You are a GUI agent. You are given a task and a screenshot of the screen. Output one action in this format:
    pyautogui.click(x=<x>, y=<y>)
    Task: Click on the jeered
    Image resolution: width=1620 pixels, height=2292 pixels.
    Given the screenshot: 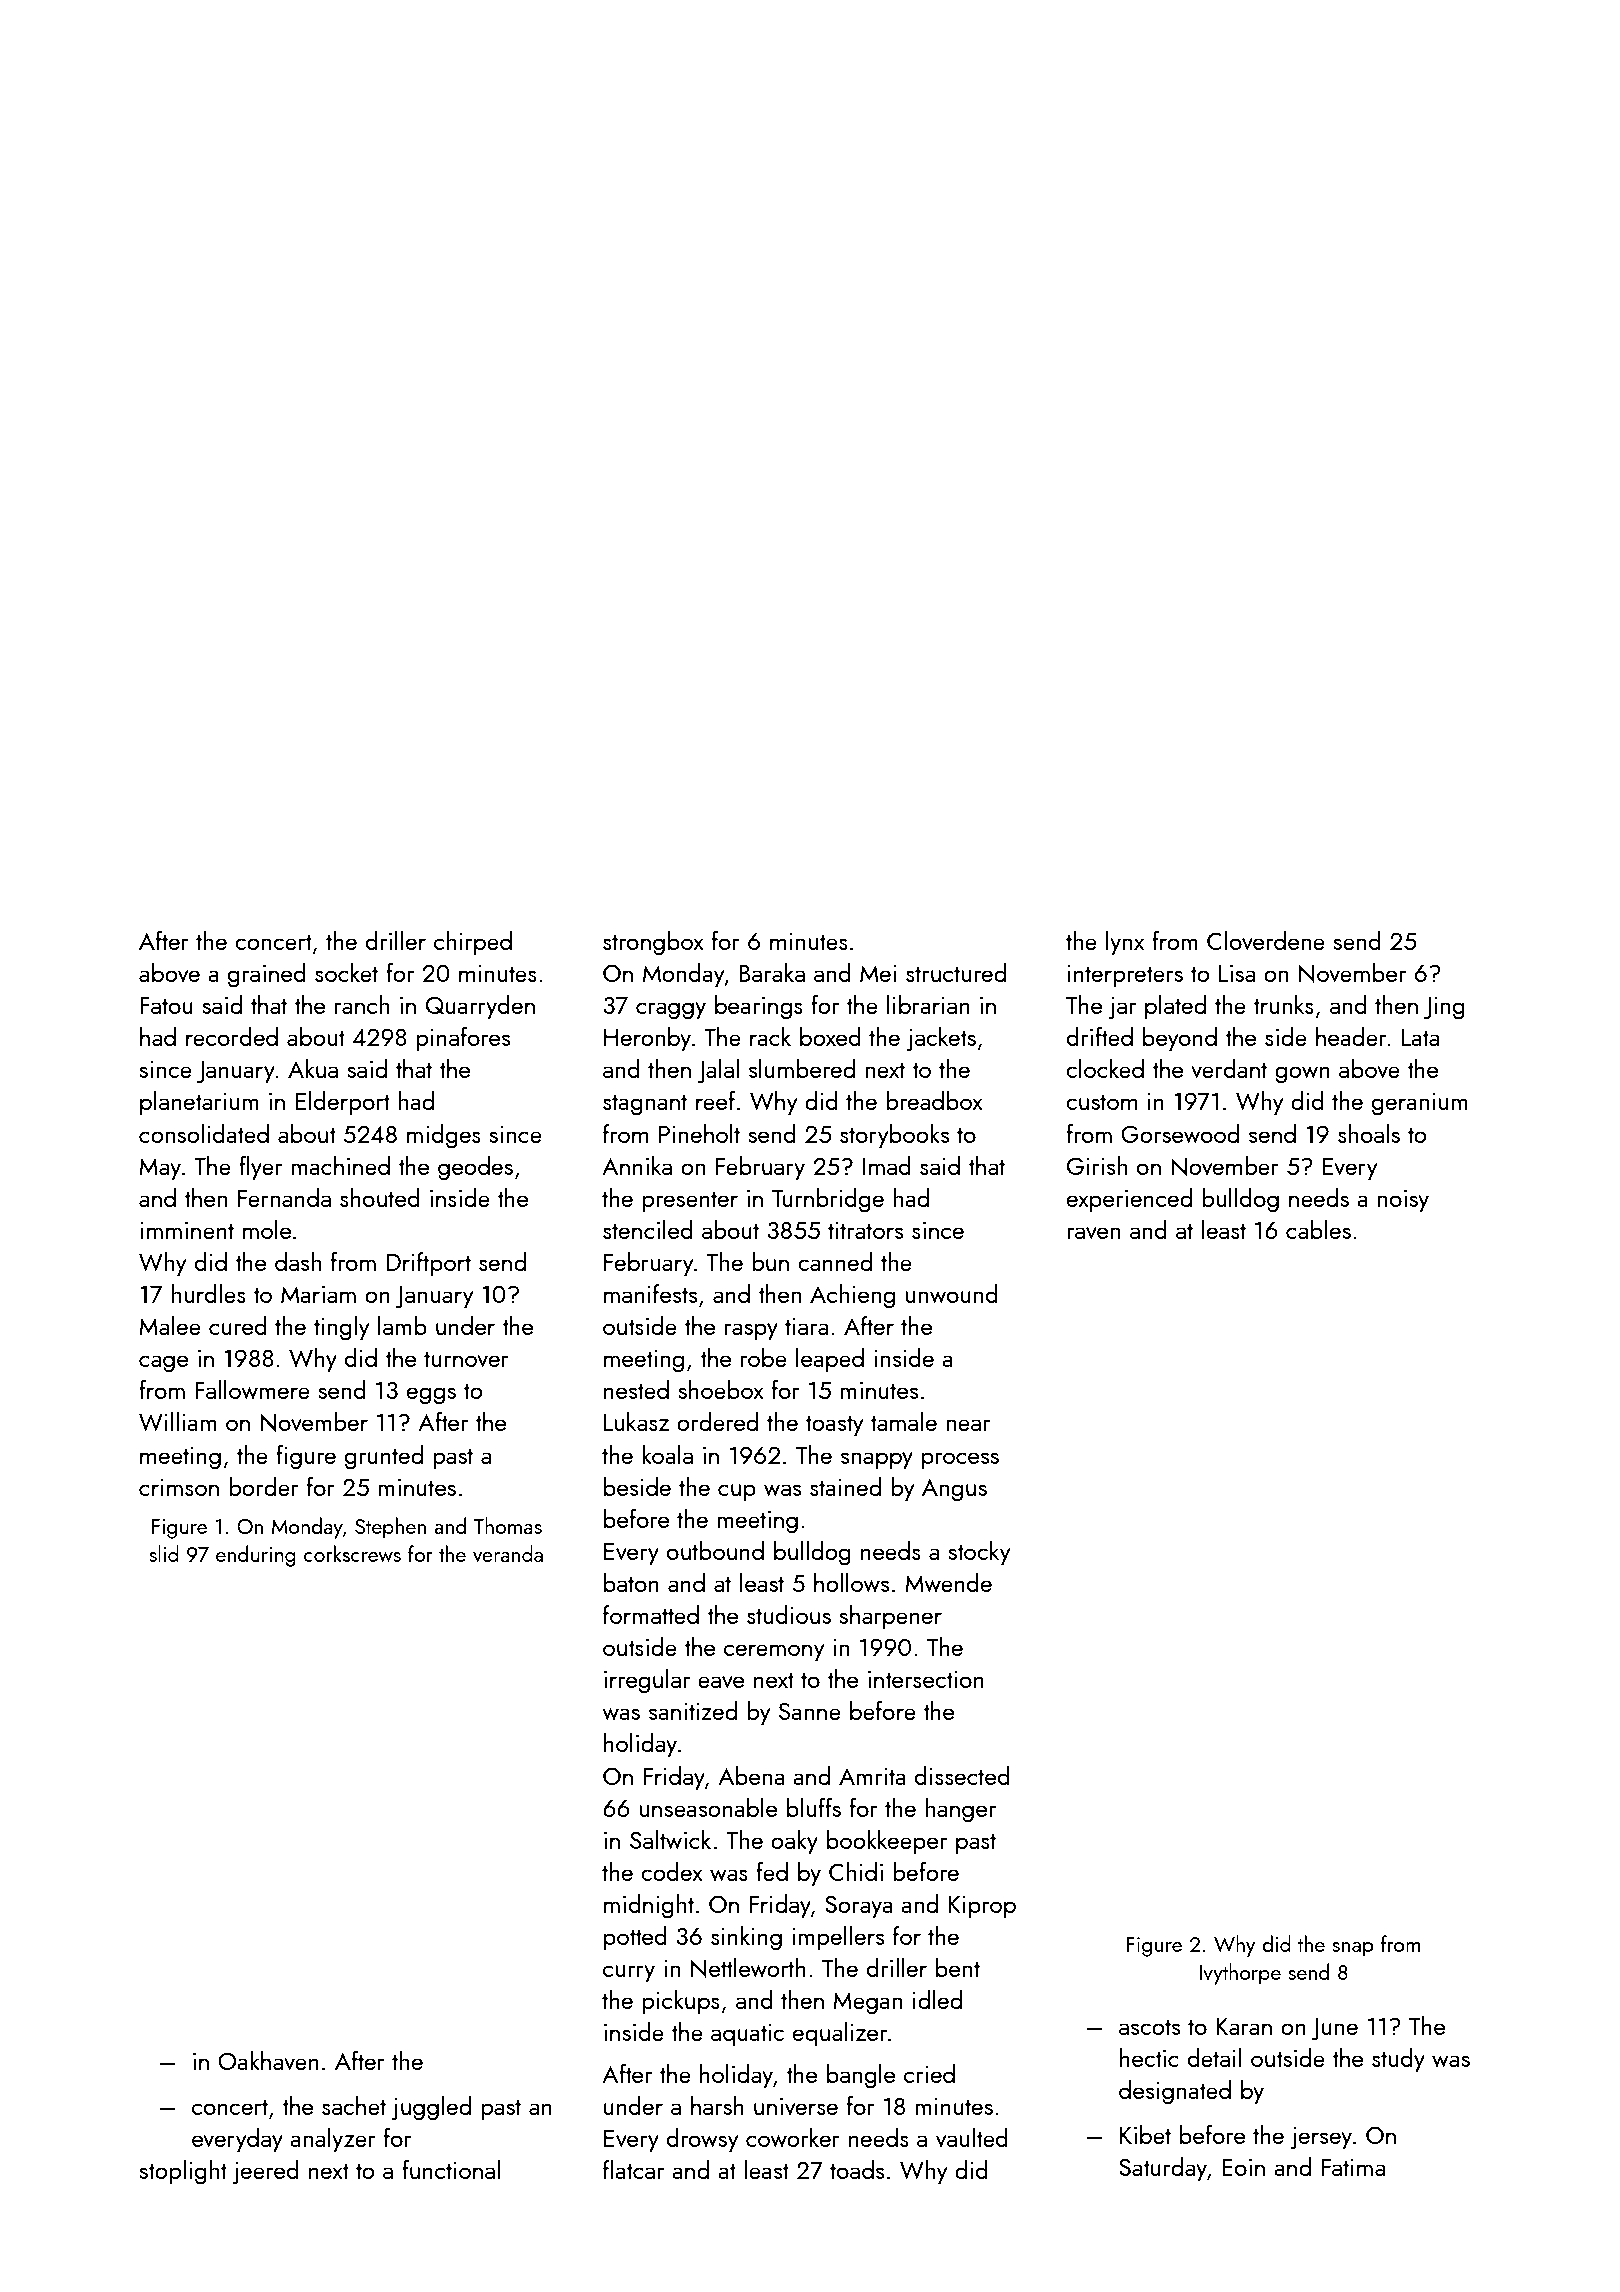 What is the action you would take?
    pyautogui.click(x=265, y=2172)
